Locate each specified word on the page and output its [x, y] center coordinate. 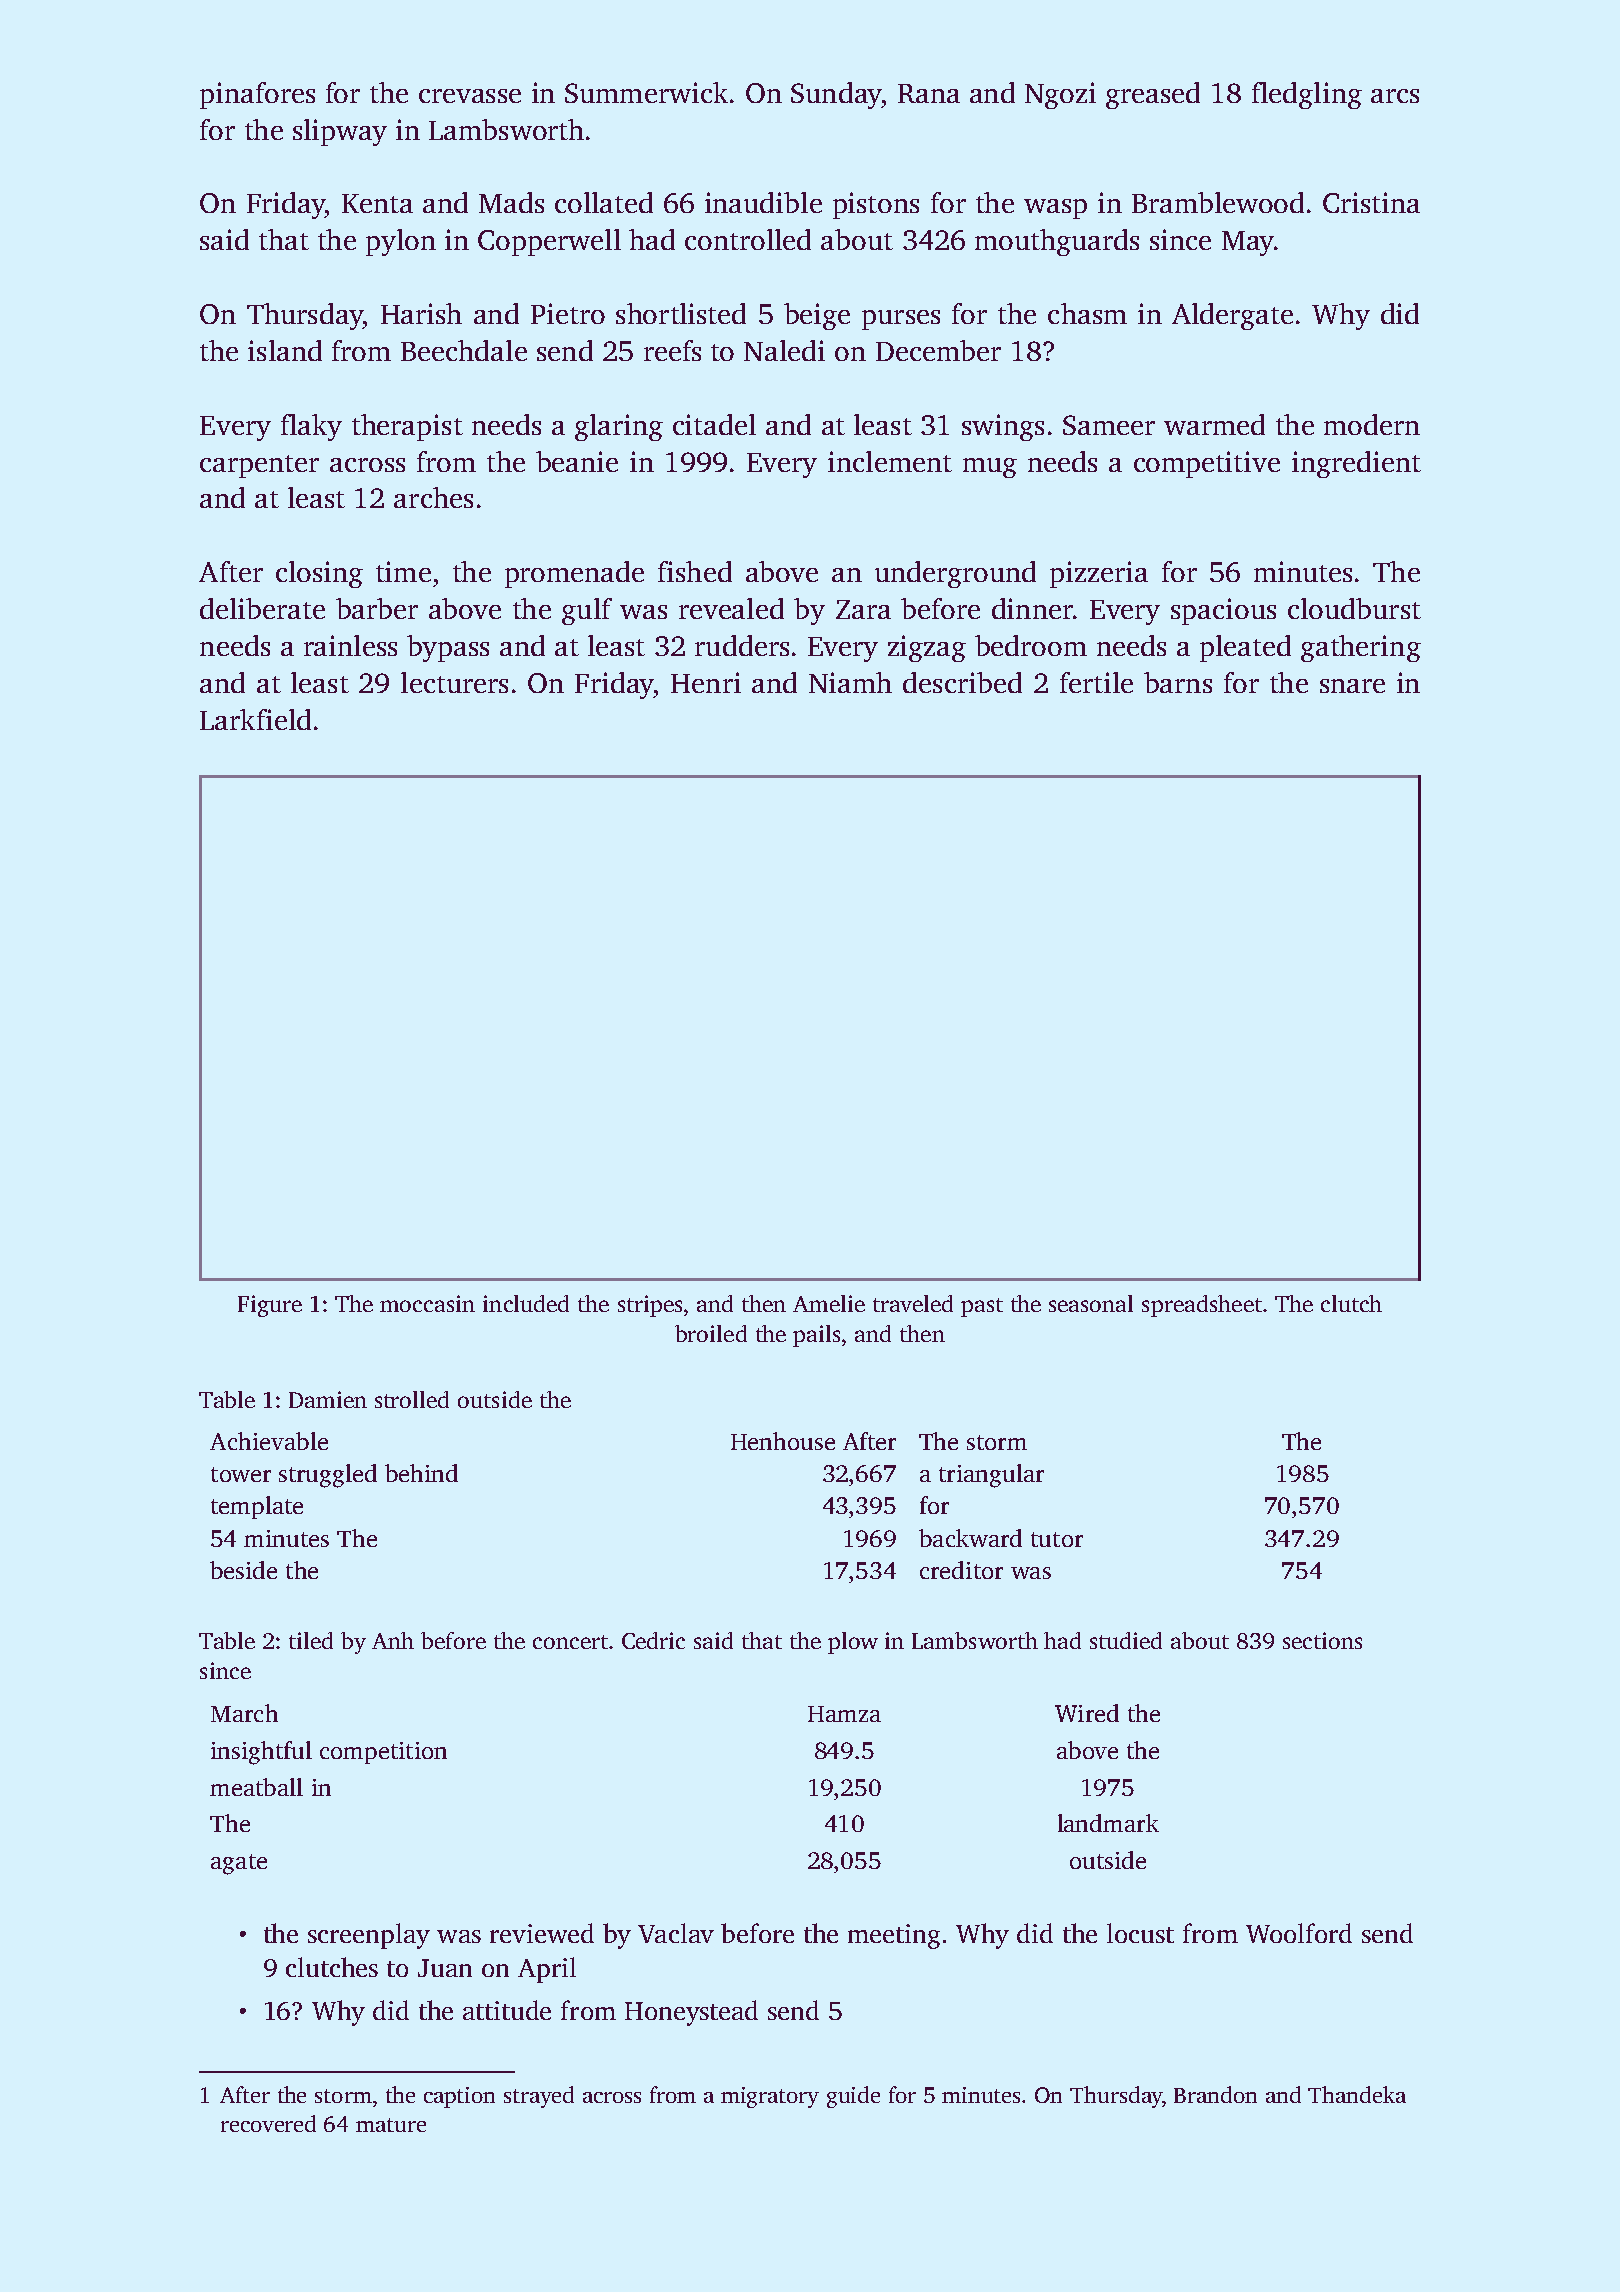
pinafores [257, 95]
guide [853, 2097]
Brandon [1215, 2094]
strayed [539, 2097]
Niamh [850, 682]
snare [1352, 686]
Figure [270, 1306]
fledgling [1307, 95]
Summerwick [646, 92]
